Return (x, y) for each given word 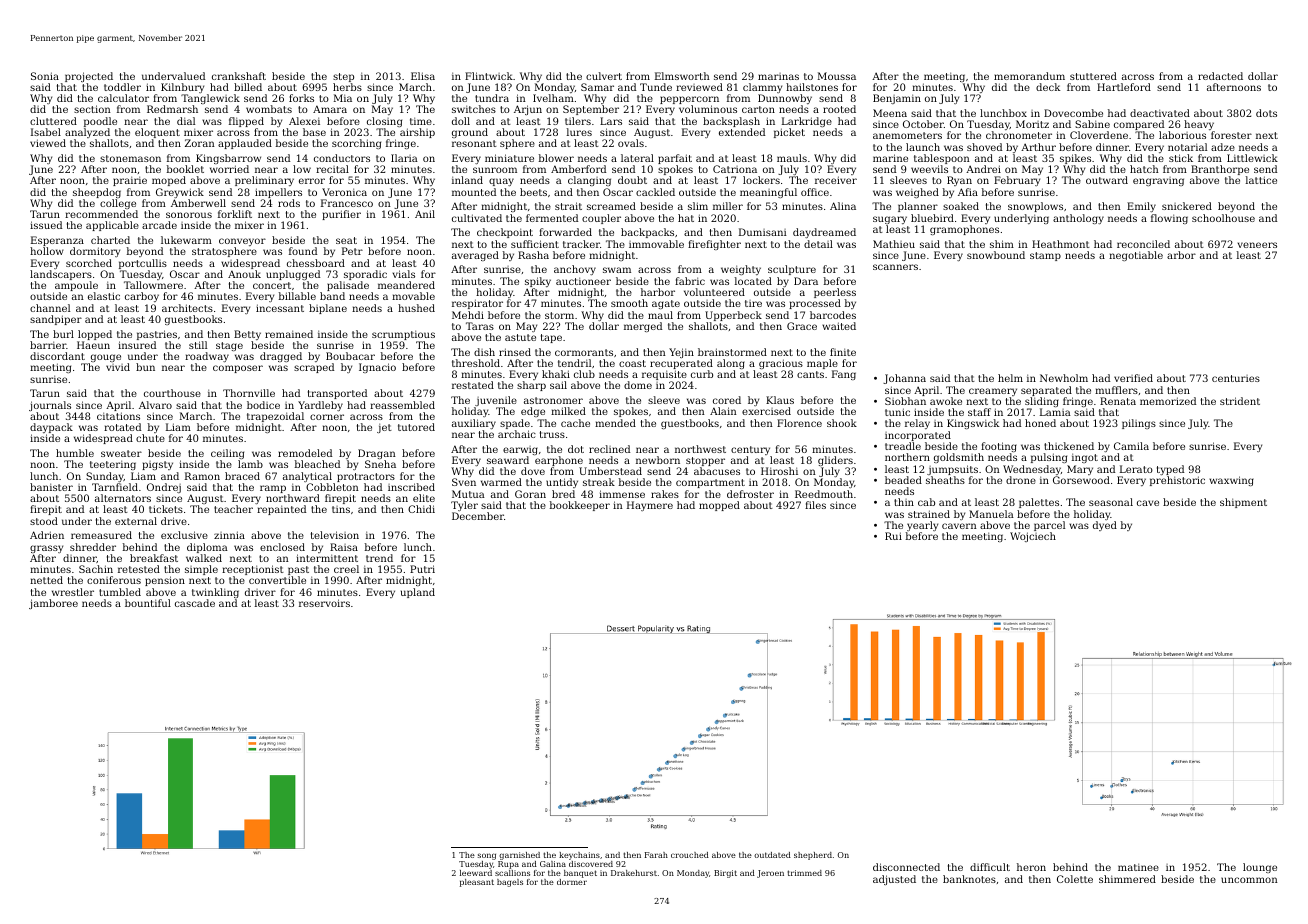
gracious (781, 364)
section (92, 109)
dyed (1105, 526)
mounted (474, 192)
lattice (1261, 180)
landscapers (61, 275)
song (487, 856)
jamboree (53, 604)
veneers (1257, 245)
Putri (422, 569)
